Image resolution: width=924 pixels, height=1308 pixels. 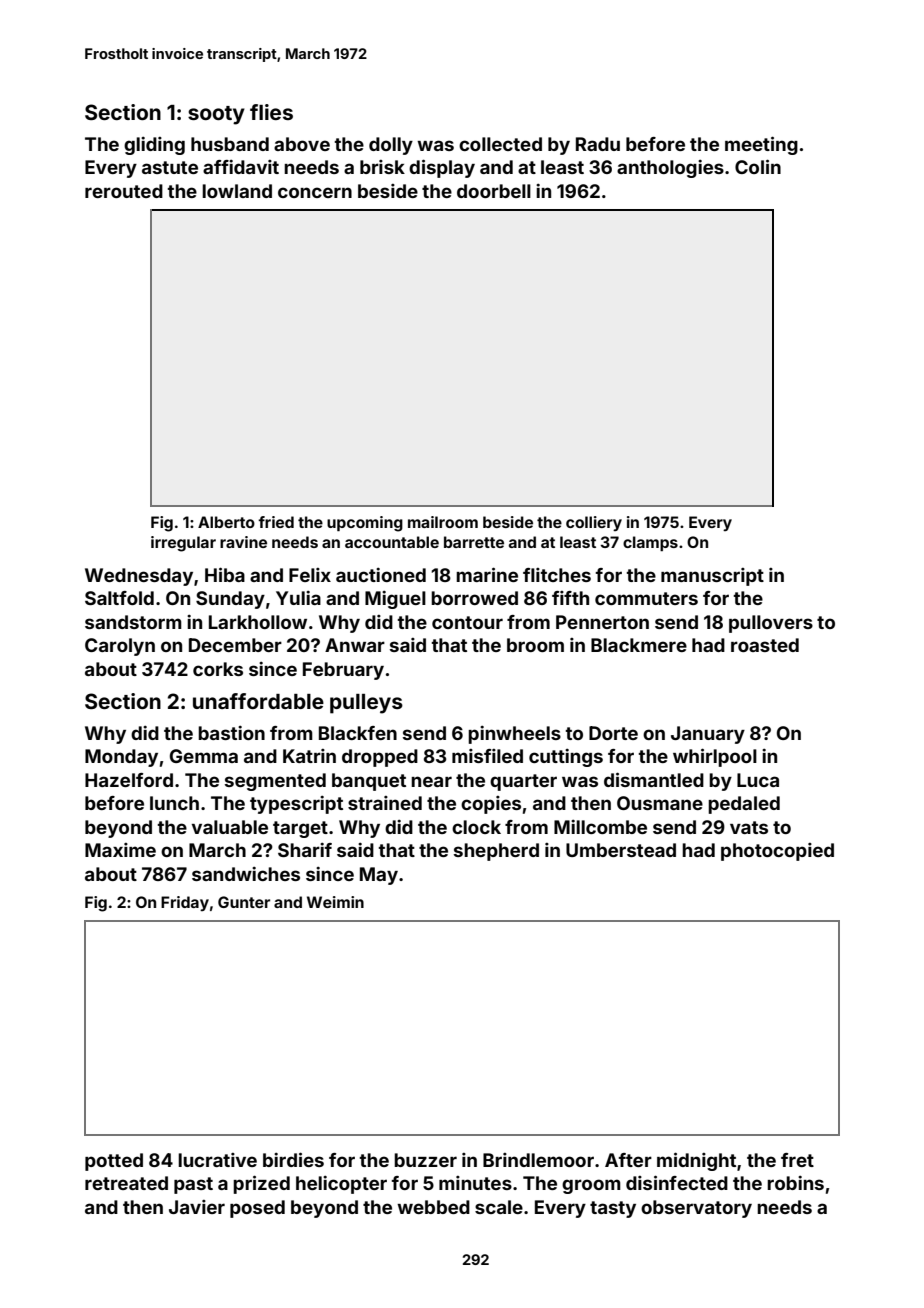 What do you see at coordinates (226, 522) in the image?
I see `Alberto` at bounding box center [226, 522].
